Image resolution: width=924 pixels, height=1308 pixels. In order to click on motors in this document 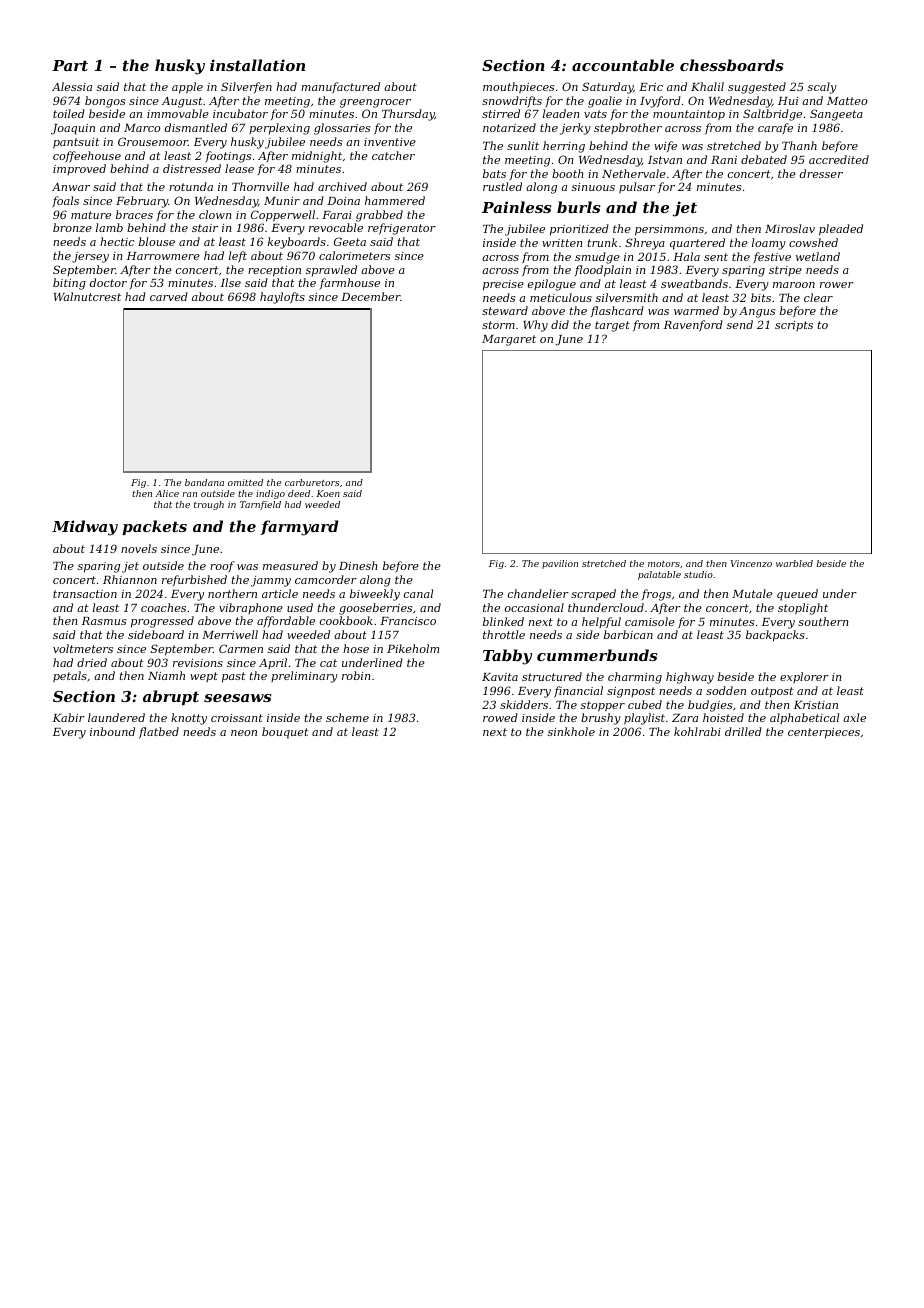, I will do `click(664, 564)`.
